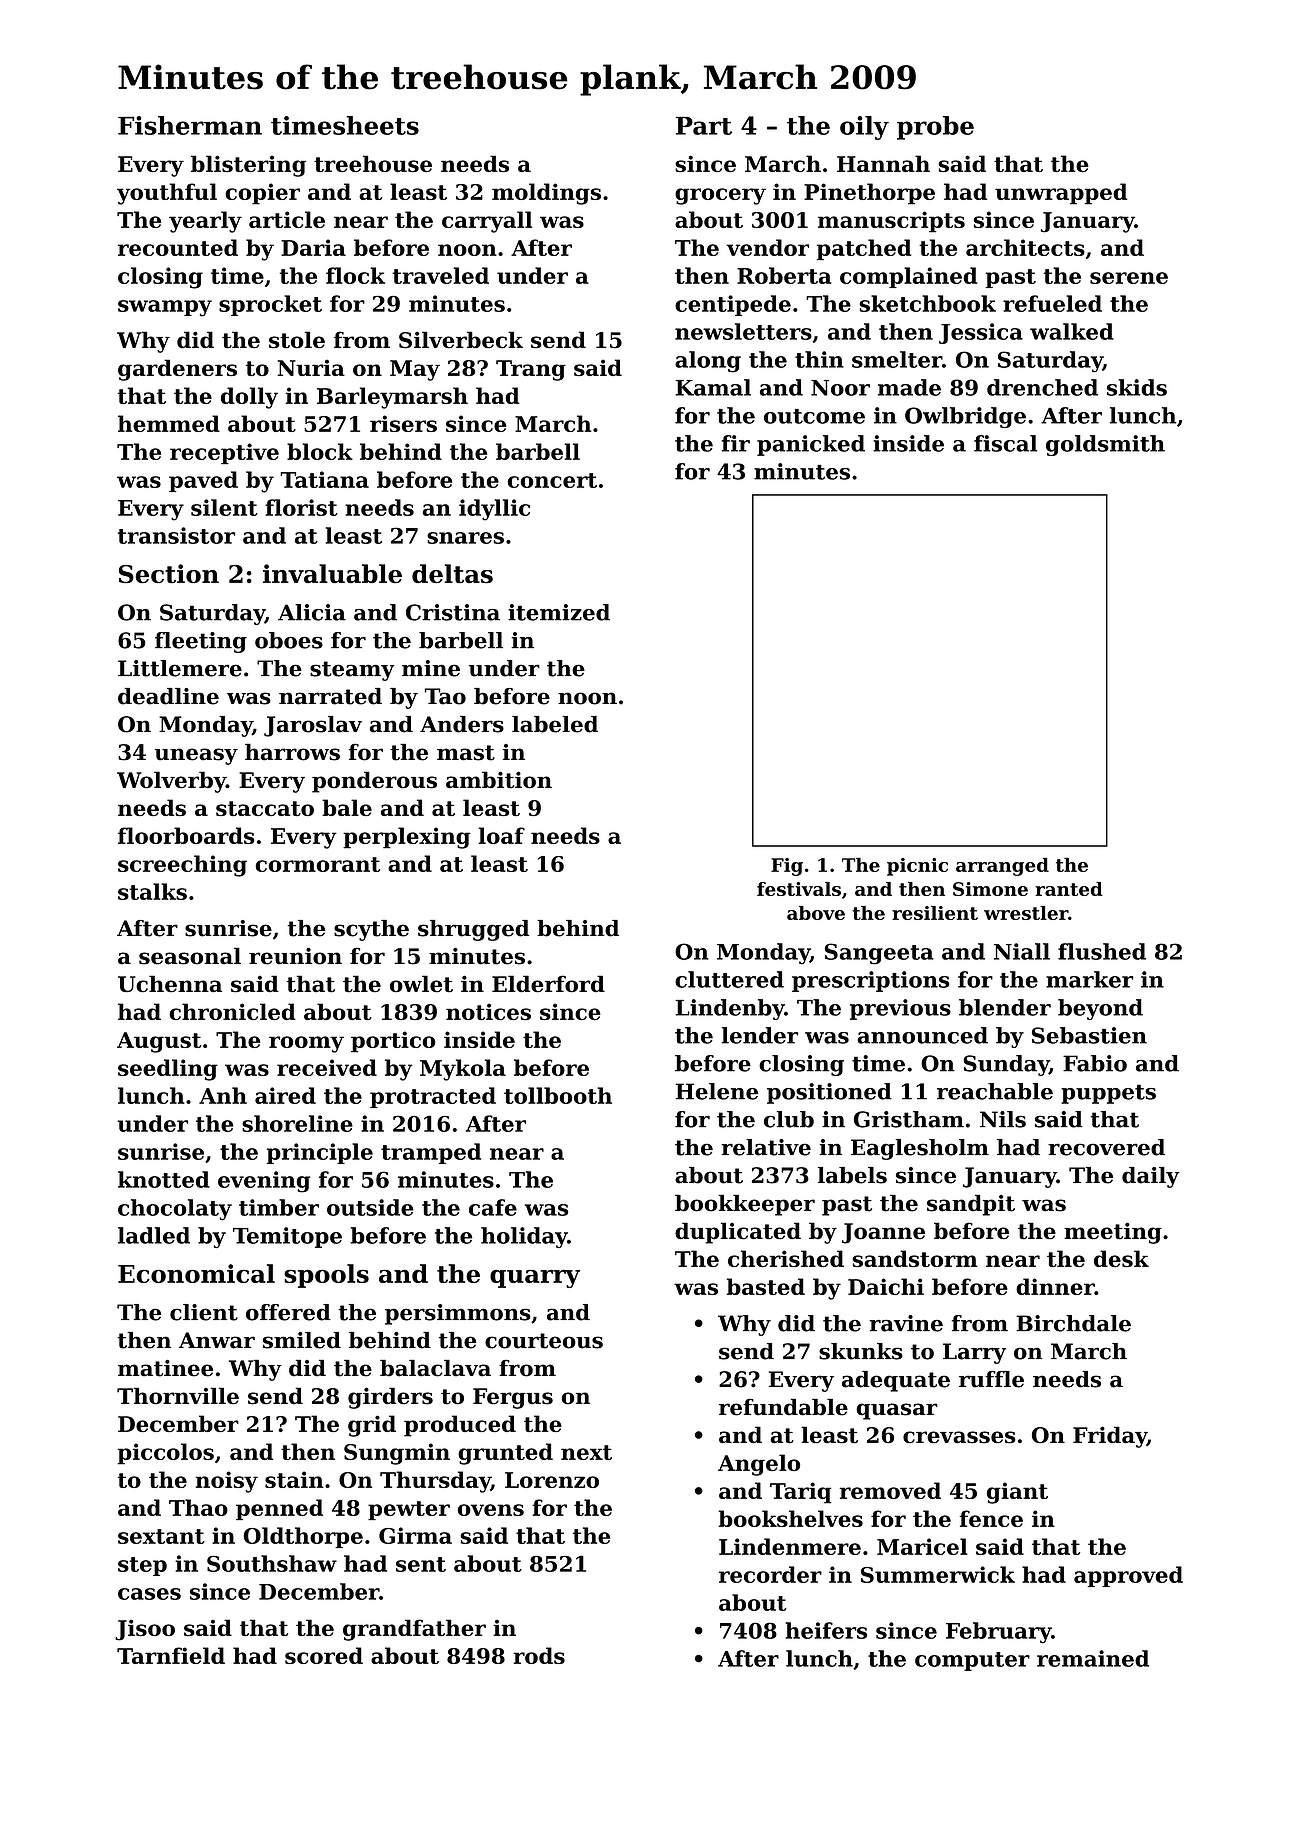 The width and height of the image is (1302, 1842). What do you see at coordinates (555, 724) in the image?
I see `labeled` at bounding box center [555, 724].
